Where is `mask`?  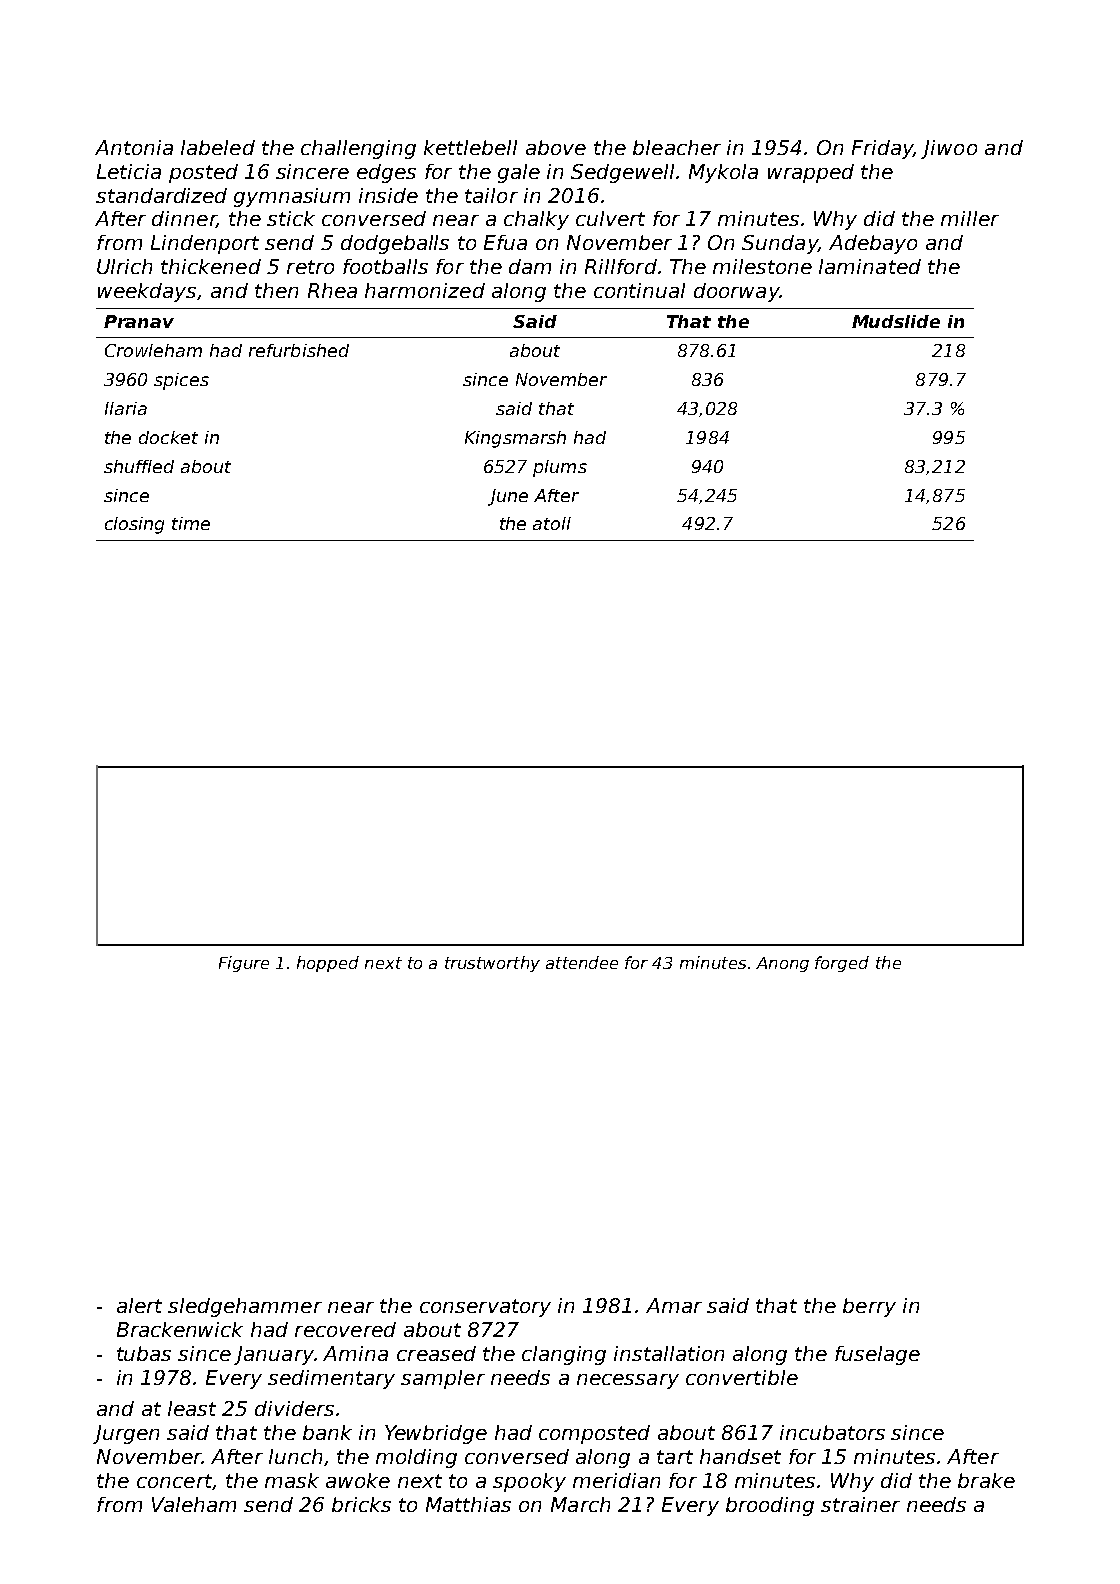 mask is located at coordinates (292, 1480).
